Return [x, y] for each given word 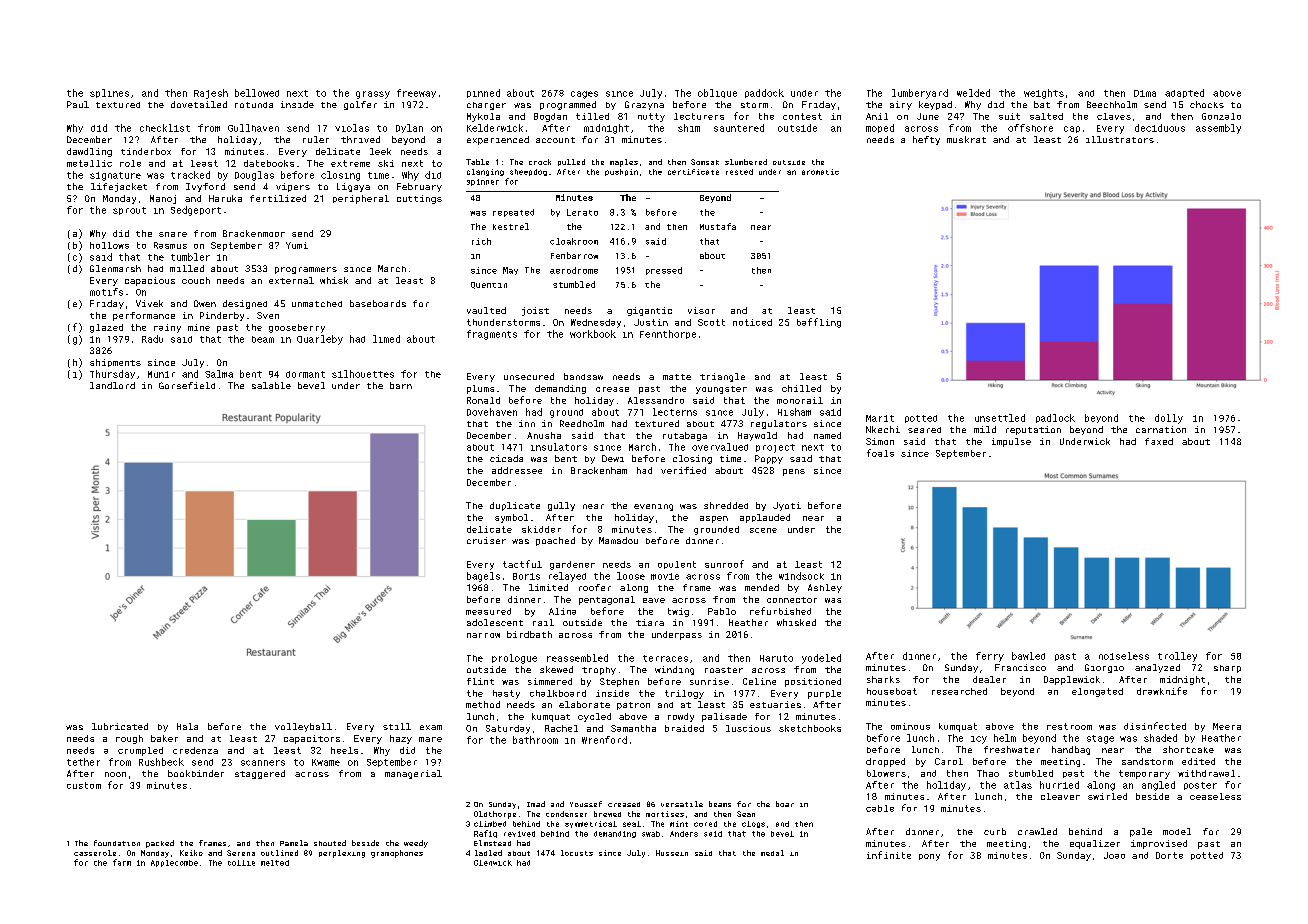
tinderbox [146, 151]
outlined [279, 853]
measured [488, 611]
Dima [1145, 93]
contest [802, 116]
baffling [819, 323]
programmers [306, 270]
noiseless [1124, 656]
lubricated [120, 726]
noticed [752, 322]
